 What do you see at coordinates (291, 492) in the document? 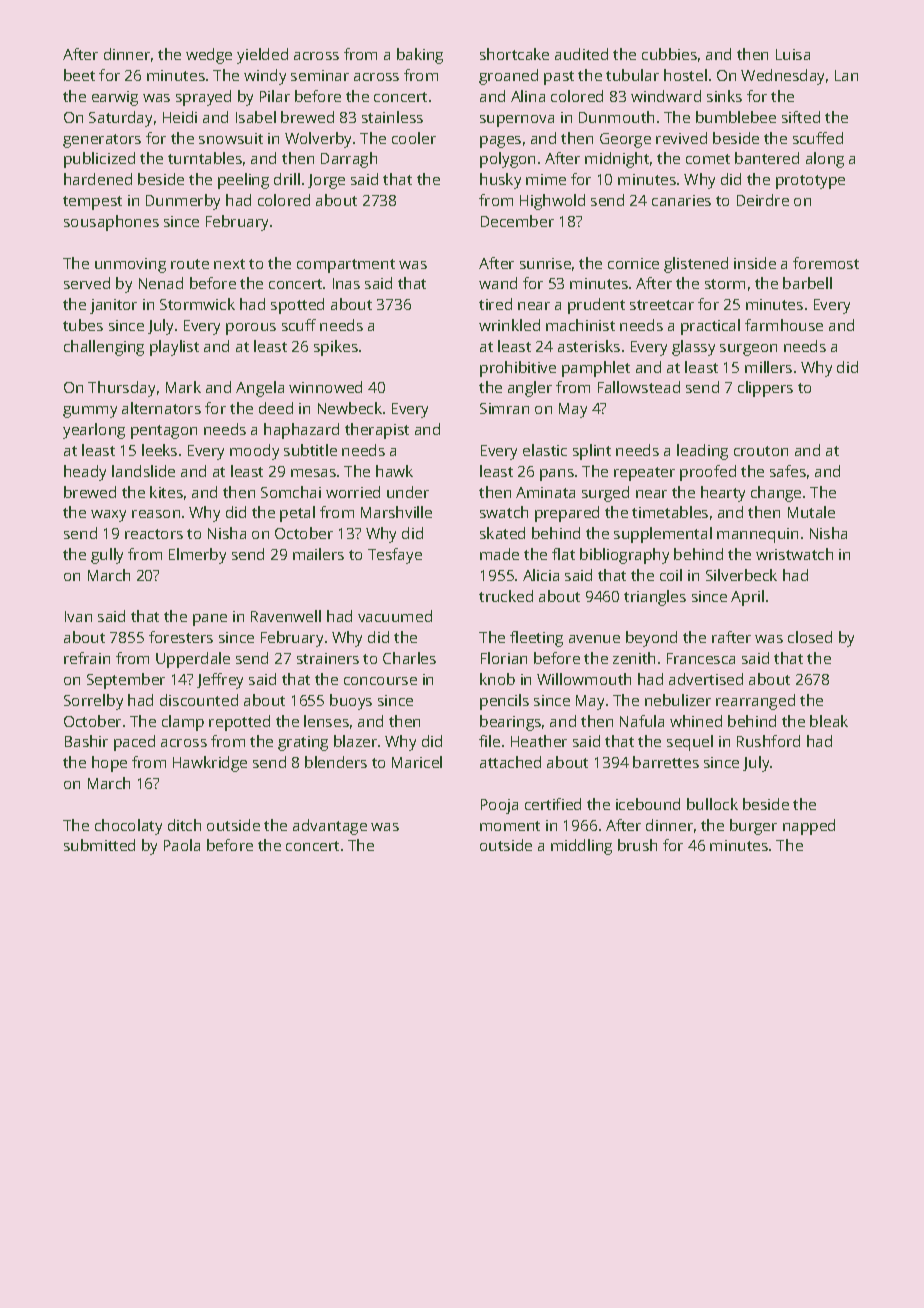
I see `Somchai` at bounding box center [291, 492].
